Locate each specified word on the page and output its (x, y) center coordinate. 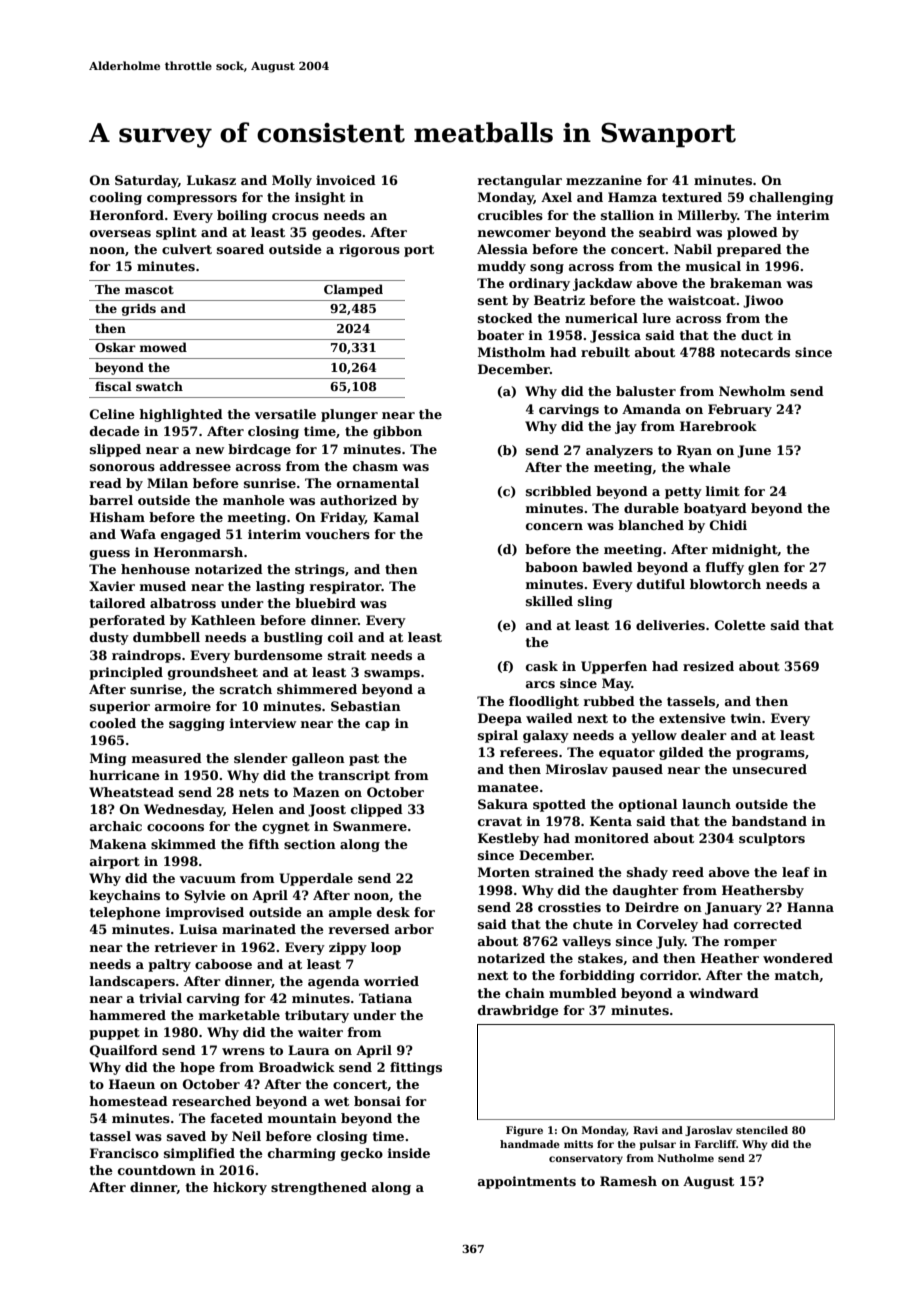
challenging (791, 198)
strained (564, 872)
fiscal (113, 386)
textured (692, 197)
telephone (125, 913)
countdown (157, 1170)
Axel (556, 197)
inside (409, 1153)
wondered (798, 958)
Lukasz (211, 180)
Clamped (353, 290)
